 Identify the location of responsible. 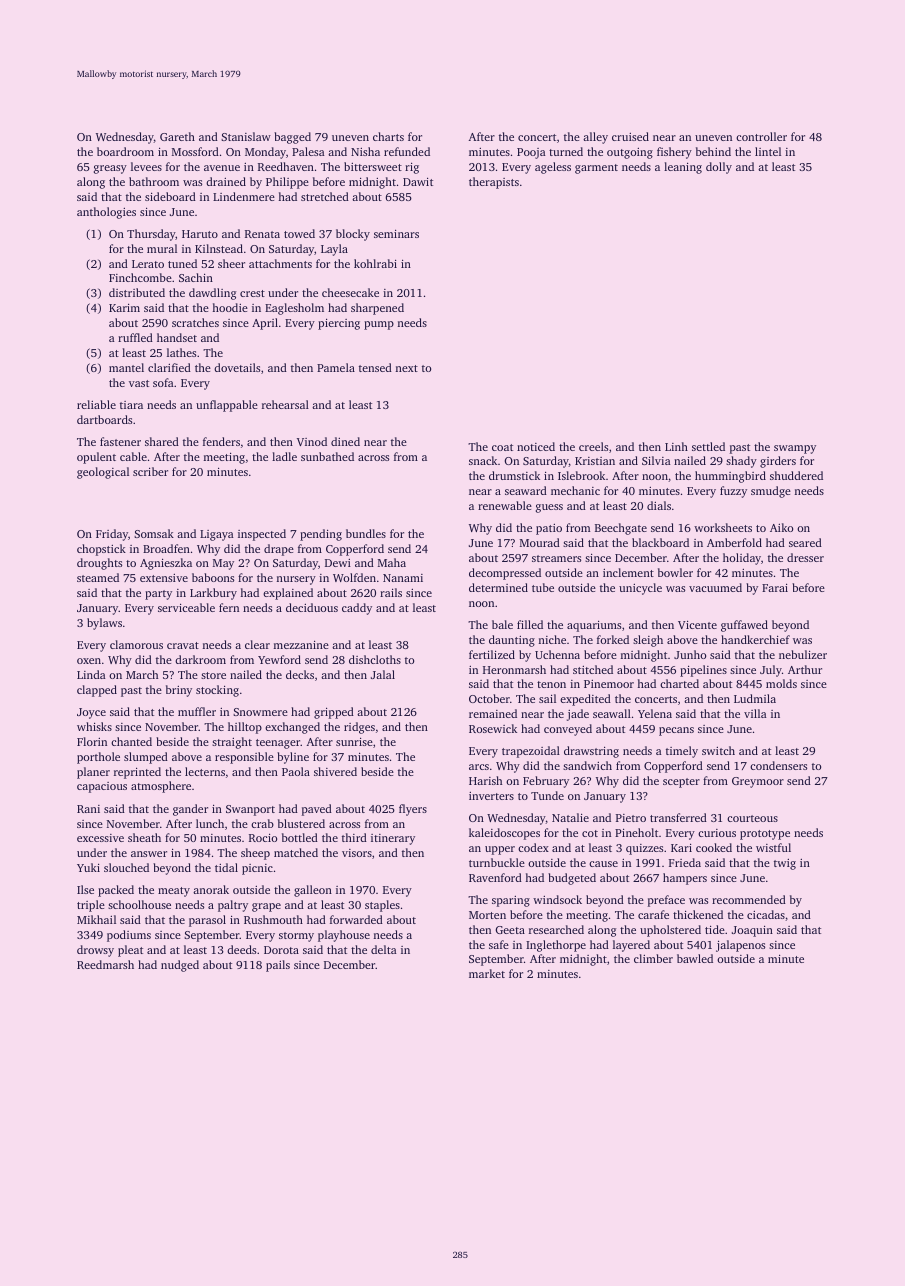
(244, 758).
